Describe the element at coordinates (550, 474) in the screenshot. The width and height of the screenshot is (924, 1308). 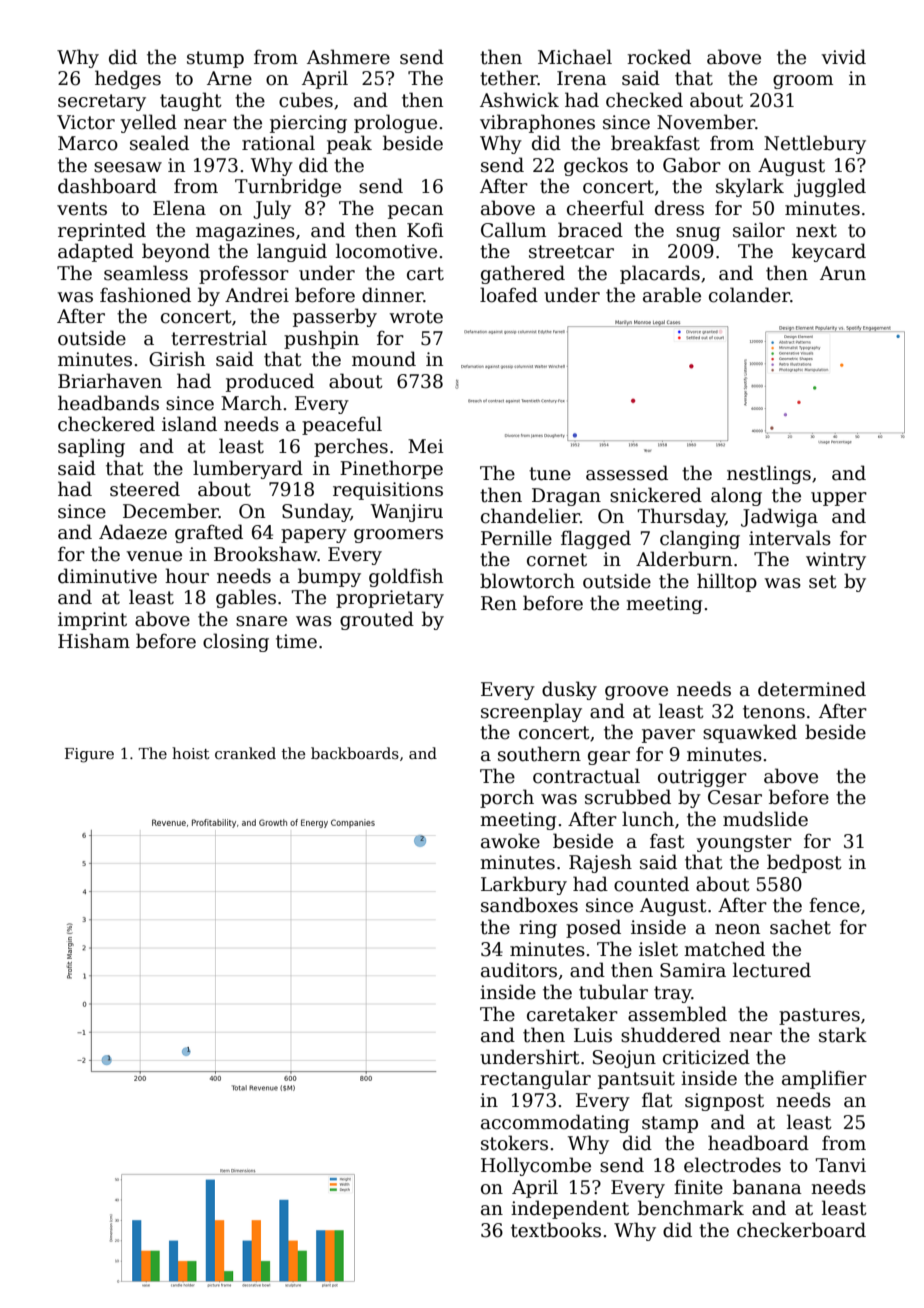
I see `tune` at that location.
